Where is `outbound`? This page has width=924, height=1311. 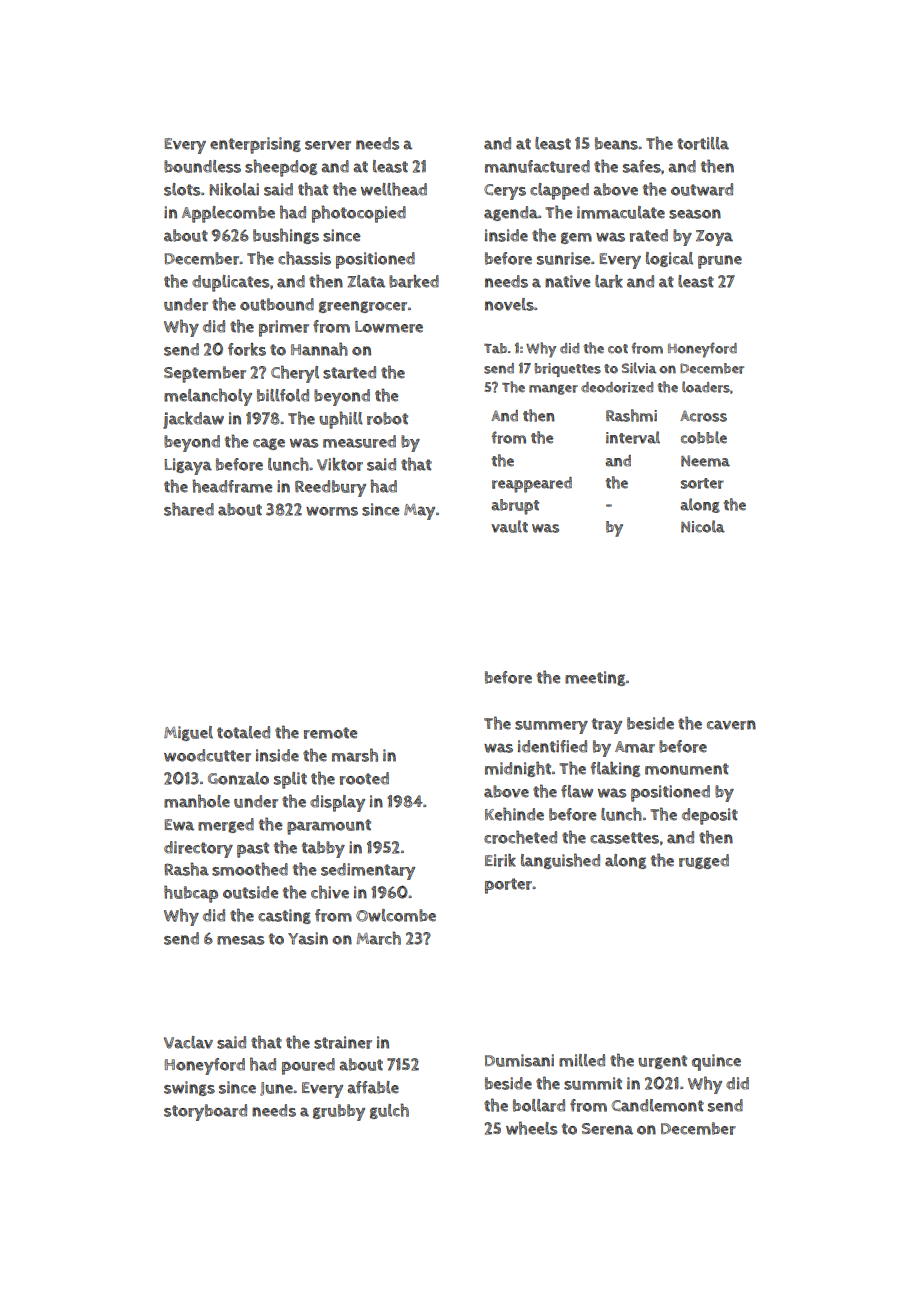
outbound is located at coordinates (277, 304).
